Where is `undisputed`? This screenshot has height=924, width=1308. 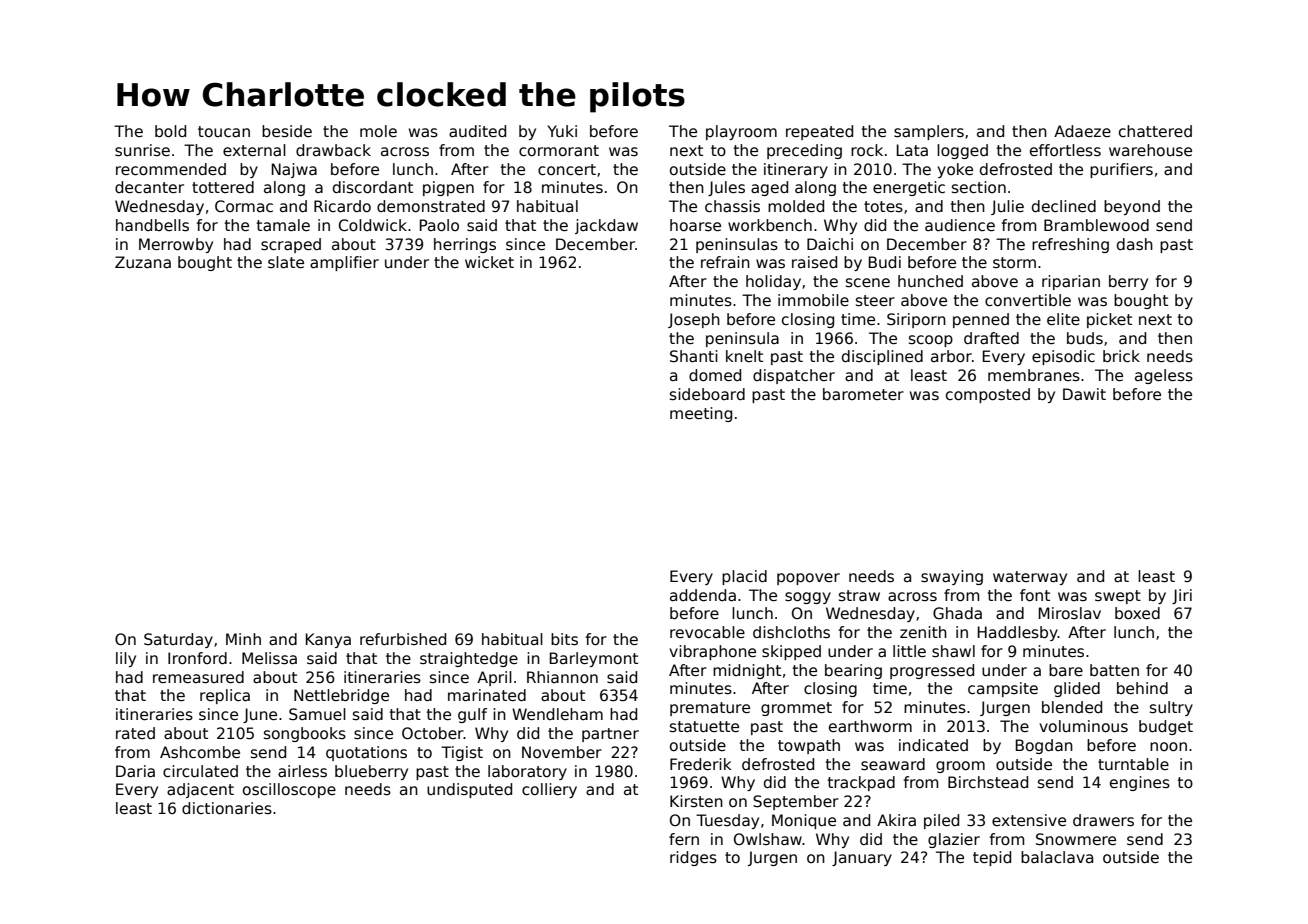
undisputed is located at coordinates (469, 790).
